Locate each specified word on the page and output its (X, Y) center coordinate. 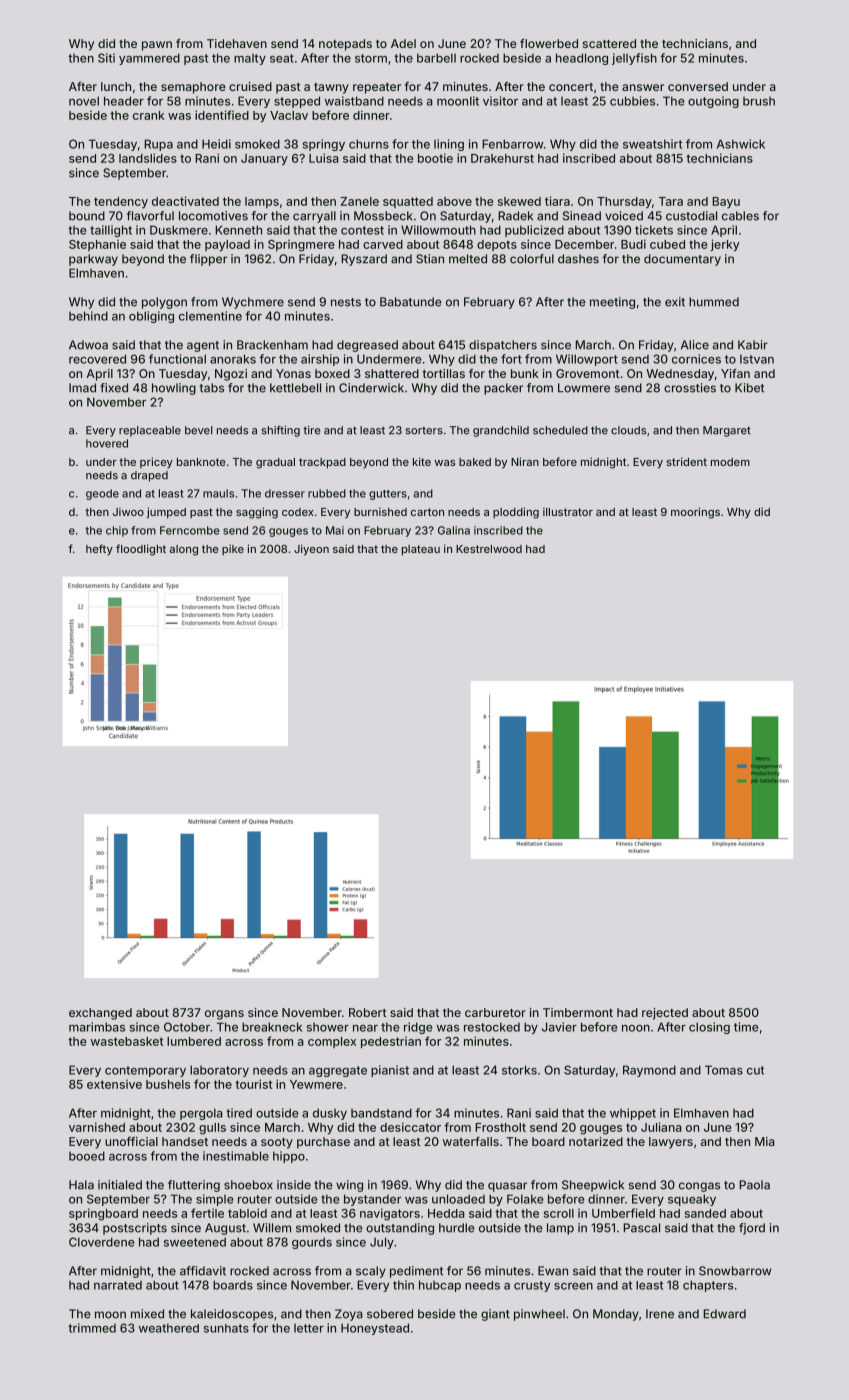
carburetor (495, 1012)
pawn (157, 46)
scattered (609, 43)
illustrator (568, 511)
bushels (168, 1084)
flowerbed (549, 43)
